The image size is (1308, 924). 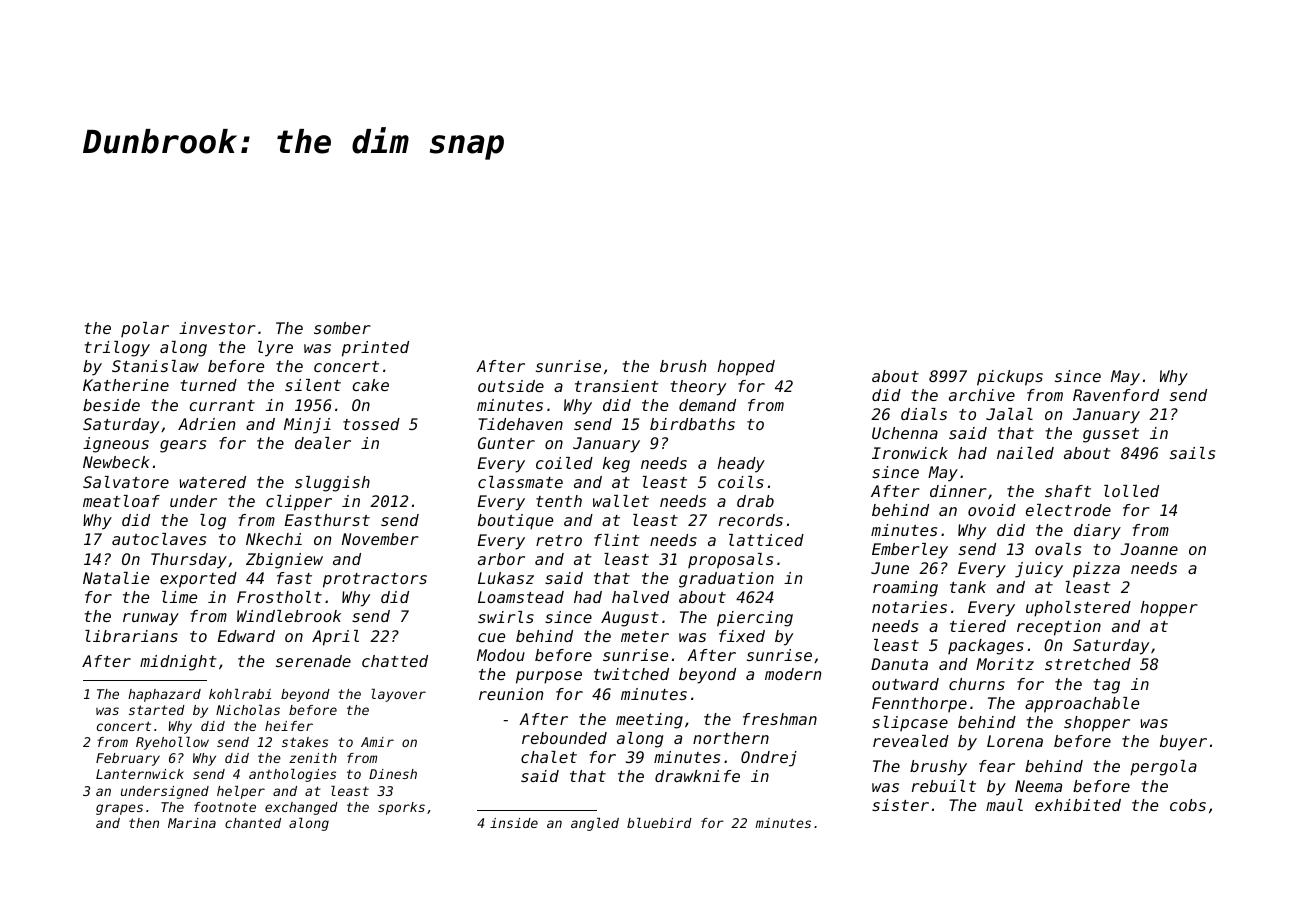 I want to click on printed, so click(x=375, y=349).
